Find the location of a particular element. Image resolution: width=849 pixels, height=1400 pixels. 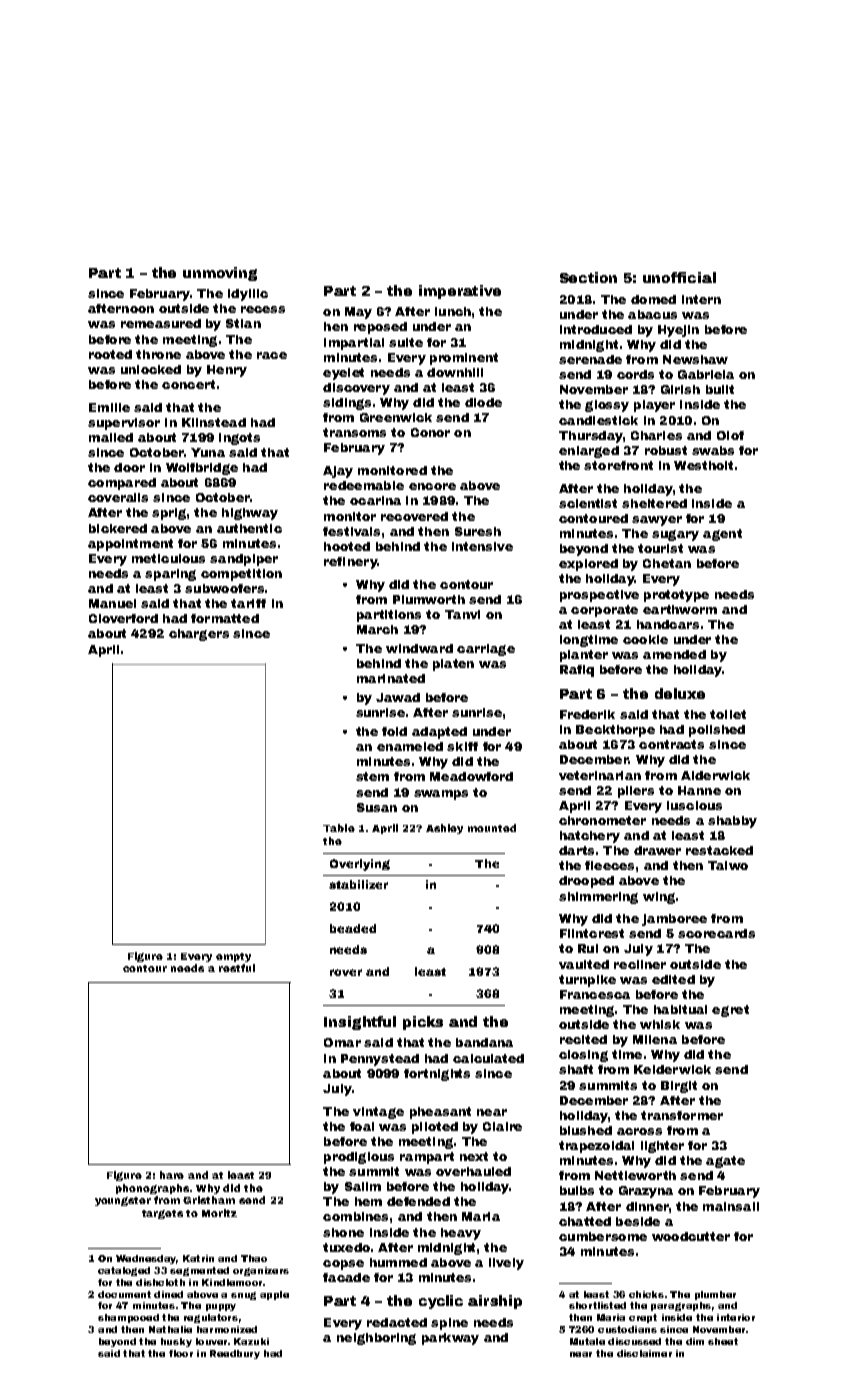

unofficial is located at coordinates (679, 277).
